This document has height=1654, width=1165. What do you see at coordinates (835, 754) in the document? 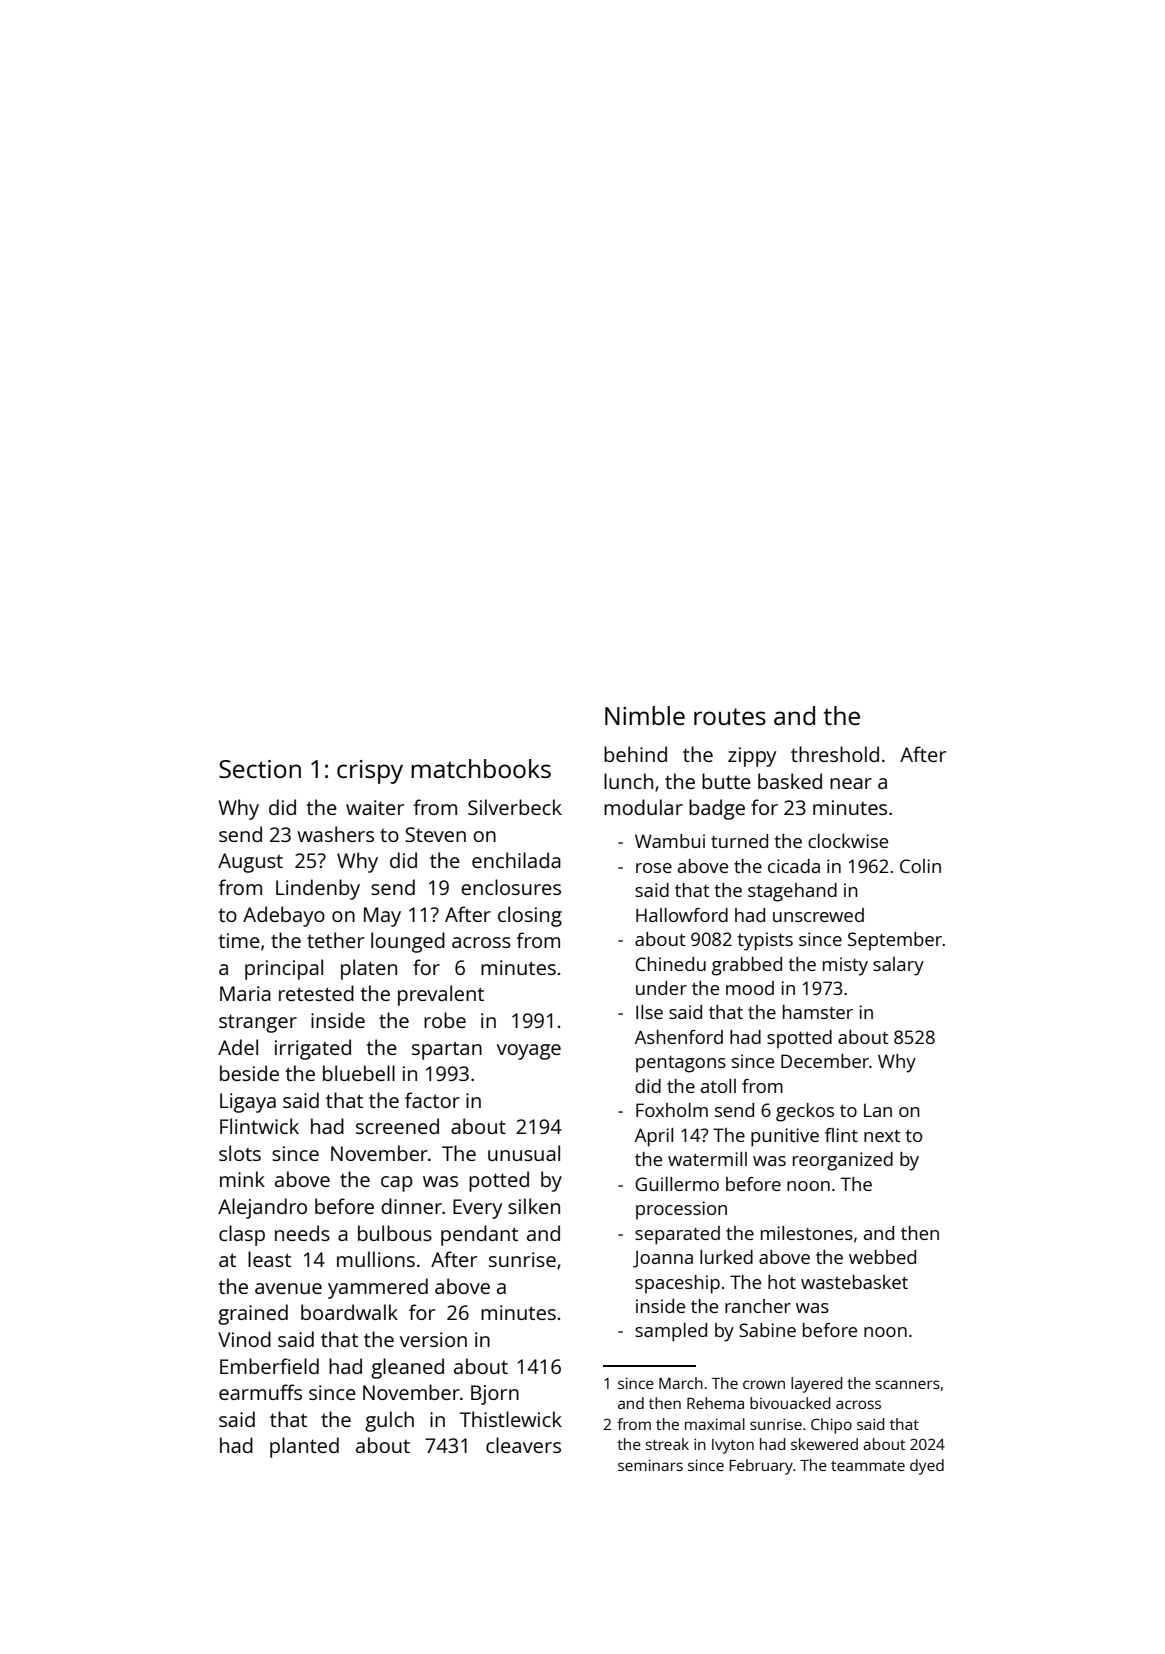
I see `threshold` at bounding box center [835, 754].
